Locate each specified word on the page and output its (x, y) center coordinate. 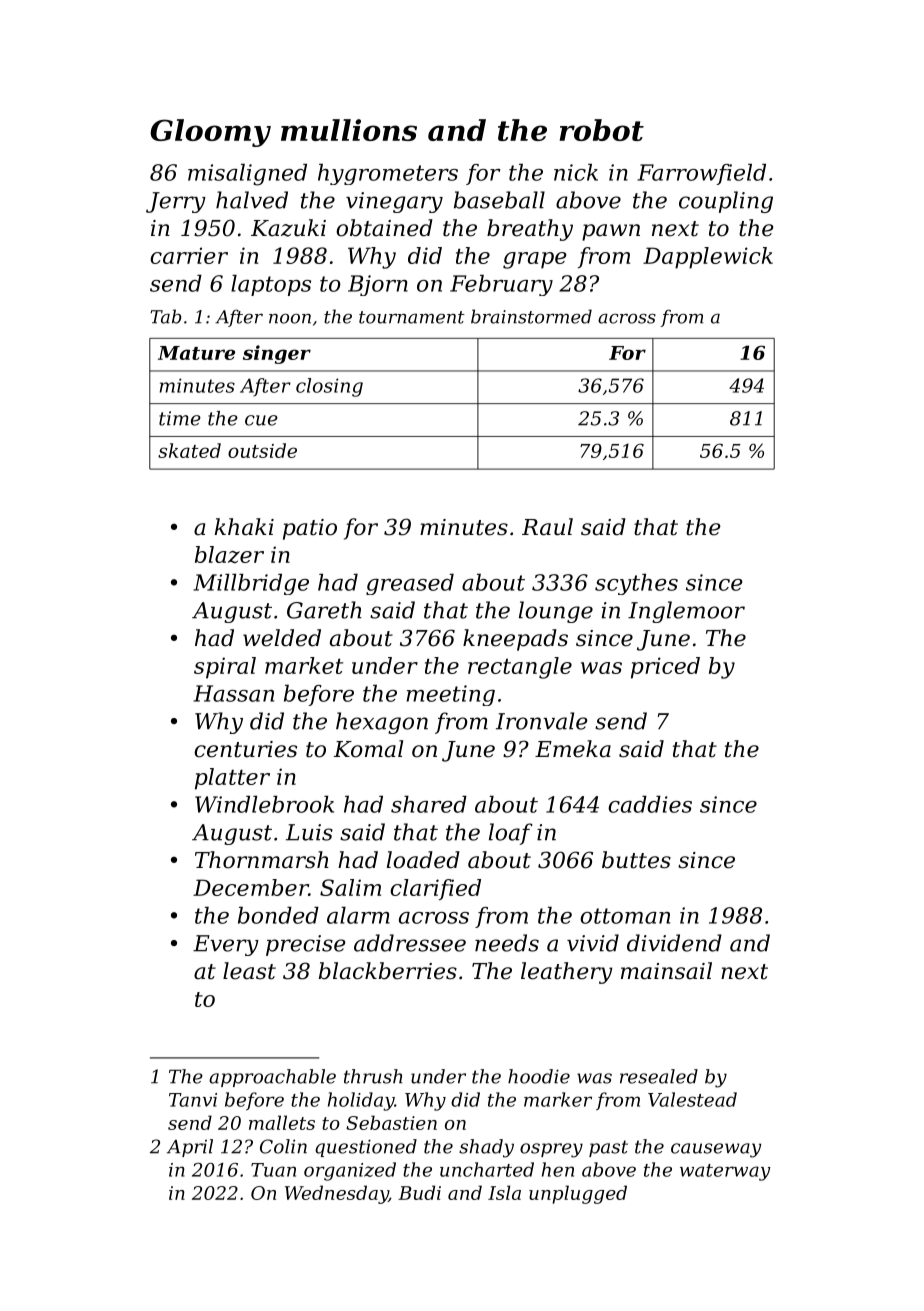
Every (226, 945)
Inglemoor (686, 612)
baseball (499, 200)
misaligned (247, 175)
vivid (593, 943)
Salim (350, 887)
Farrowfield (701, 174)
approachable (272, 1078)
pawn (611, 232)
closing (329, 387)
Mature (196, 353)
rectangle (520, 668)
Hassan (233, 693)
